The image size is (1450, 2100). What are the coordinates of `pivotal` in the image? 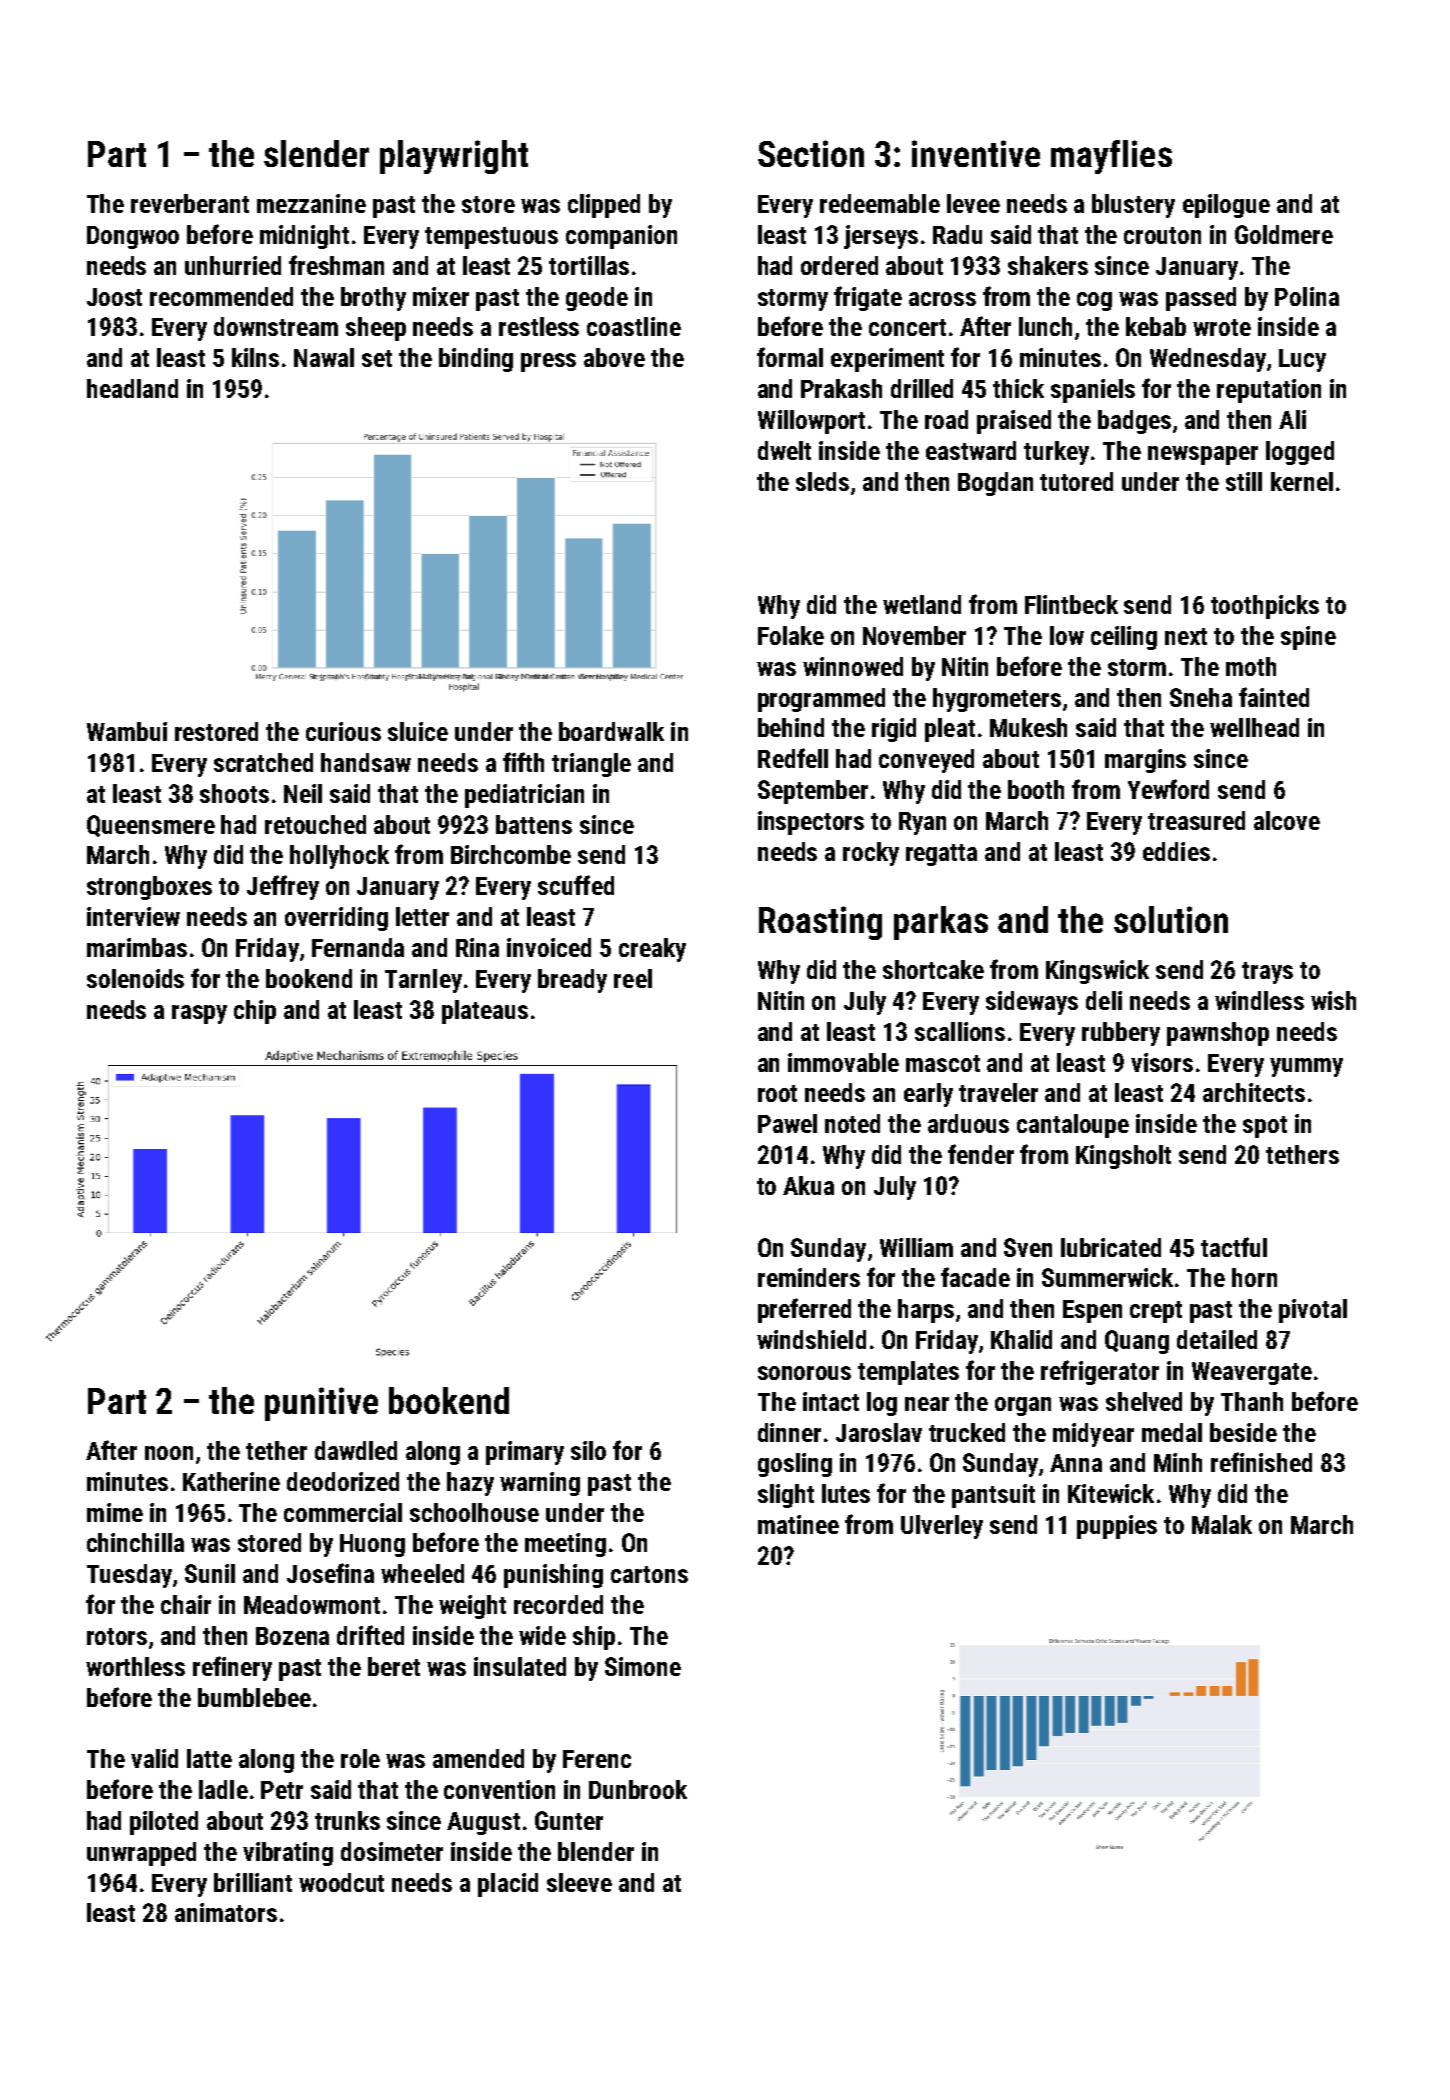 It's located at (1313, 1311).
